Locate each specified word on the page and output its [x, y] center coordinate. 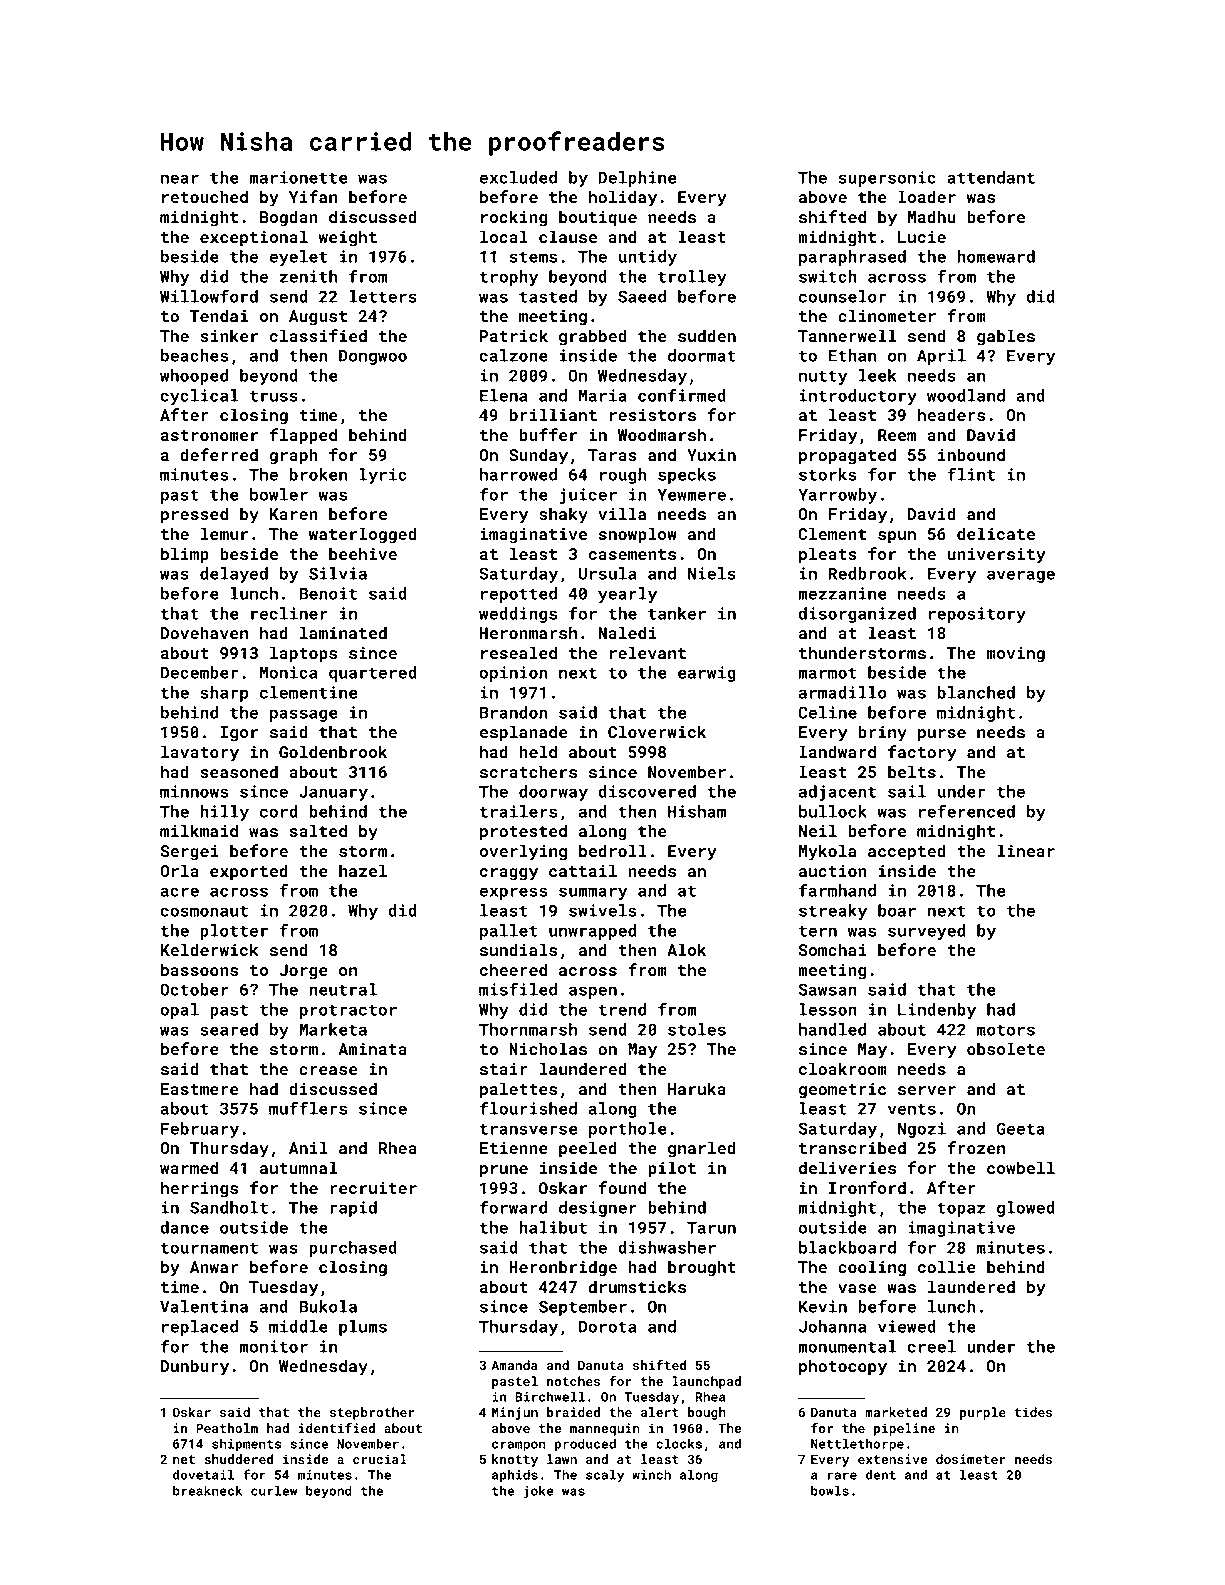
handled [832, 1029]
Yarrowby [837, 496]
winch [651, 1474]
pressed [194, 515]
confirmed [682, 395]
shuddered [238, 1459]
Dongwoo [373, 357]
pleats [828, 555]
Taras [612, 455]
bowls [830, 1490]
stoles [697, 1029]
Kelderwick [210, 949]
